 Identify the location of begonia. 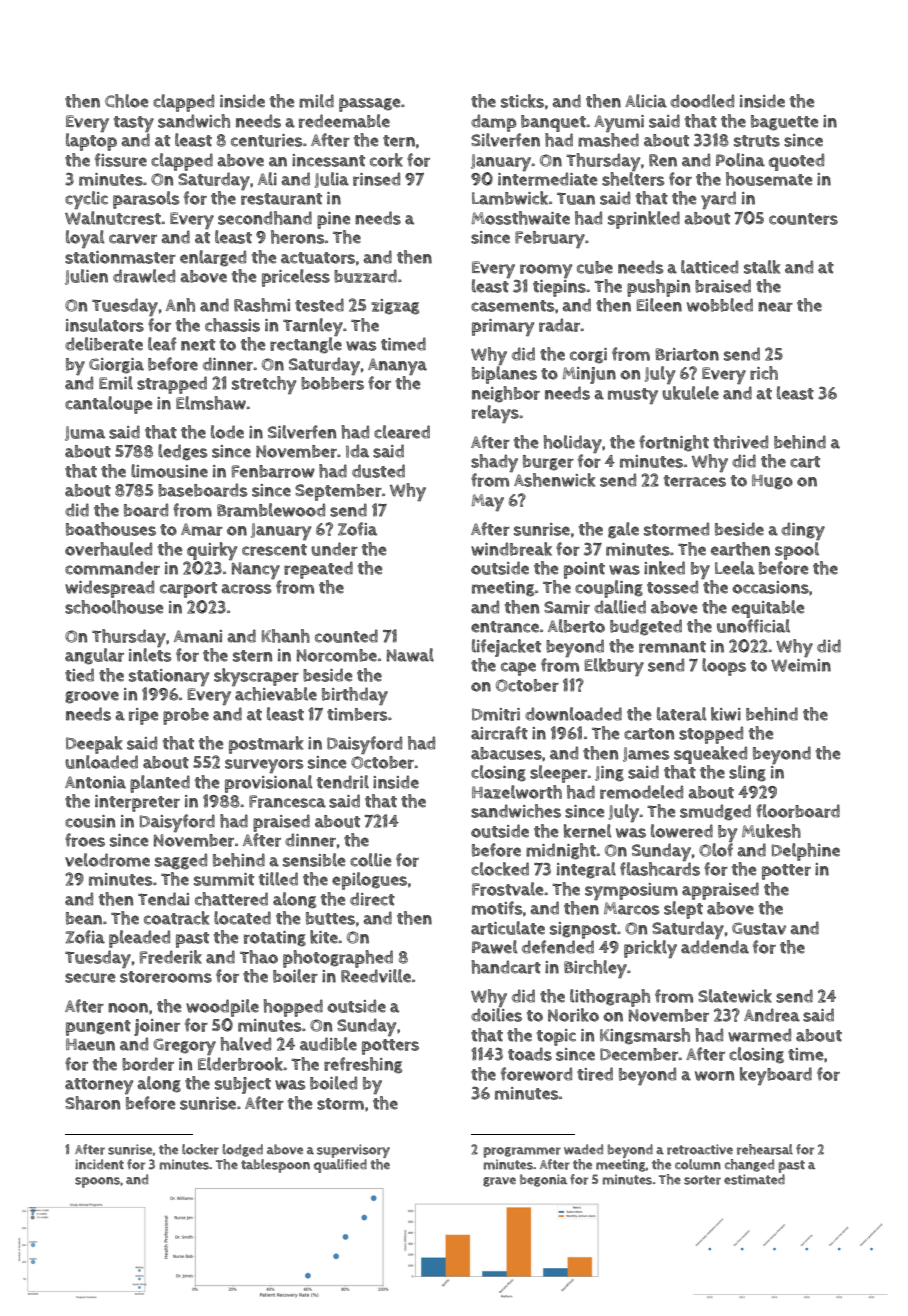
(543, 1180).
